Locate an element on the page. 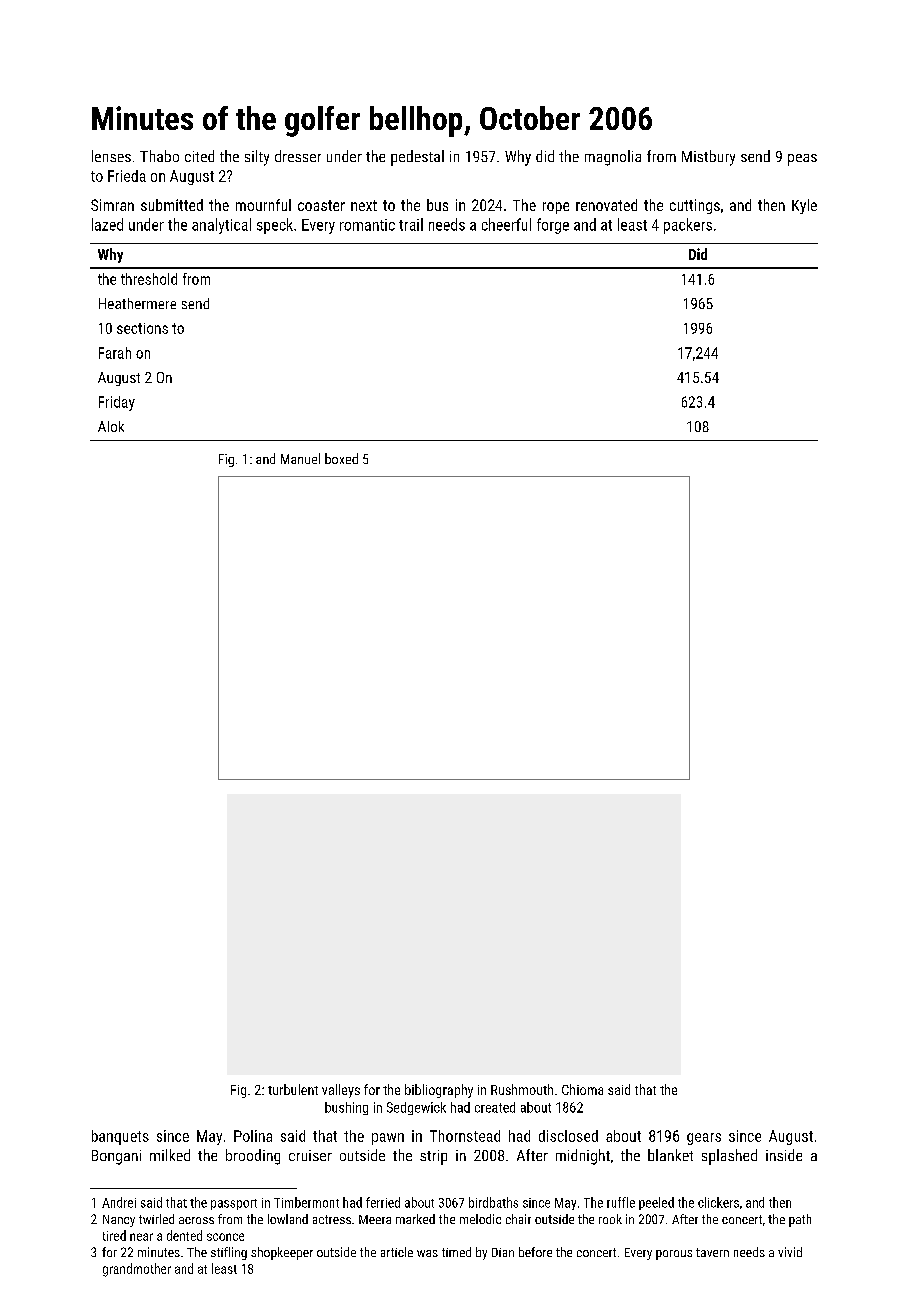 This page has width=908, height=1316. Rushmouth is located at coordinates (522, 1089).
